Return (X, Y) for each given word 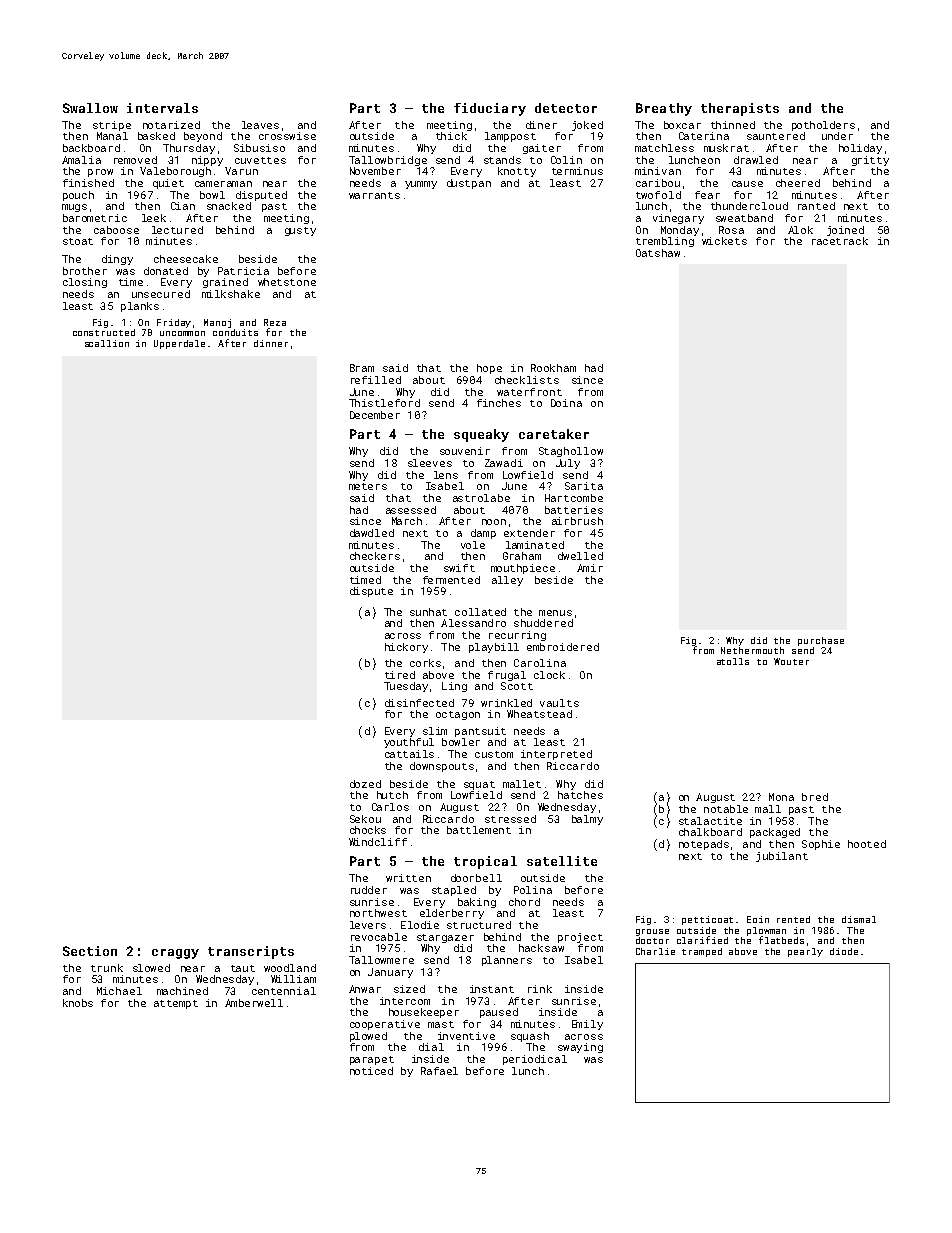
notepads (704, 845)
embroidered (563, 647)
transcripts (251, 952)
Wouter (791, 661)
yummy (421, 185)
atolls (733, 661)
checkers (375, 556)
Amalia (81, 160)
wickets (724, 241)
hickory (406, 648)
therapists (740, 109)
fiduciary (490, 109)
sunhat (428, 612)
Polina (533, 890)
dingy (117, 260)
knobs (78, 1003)
